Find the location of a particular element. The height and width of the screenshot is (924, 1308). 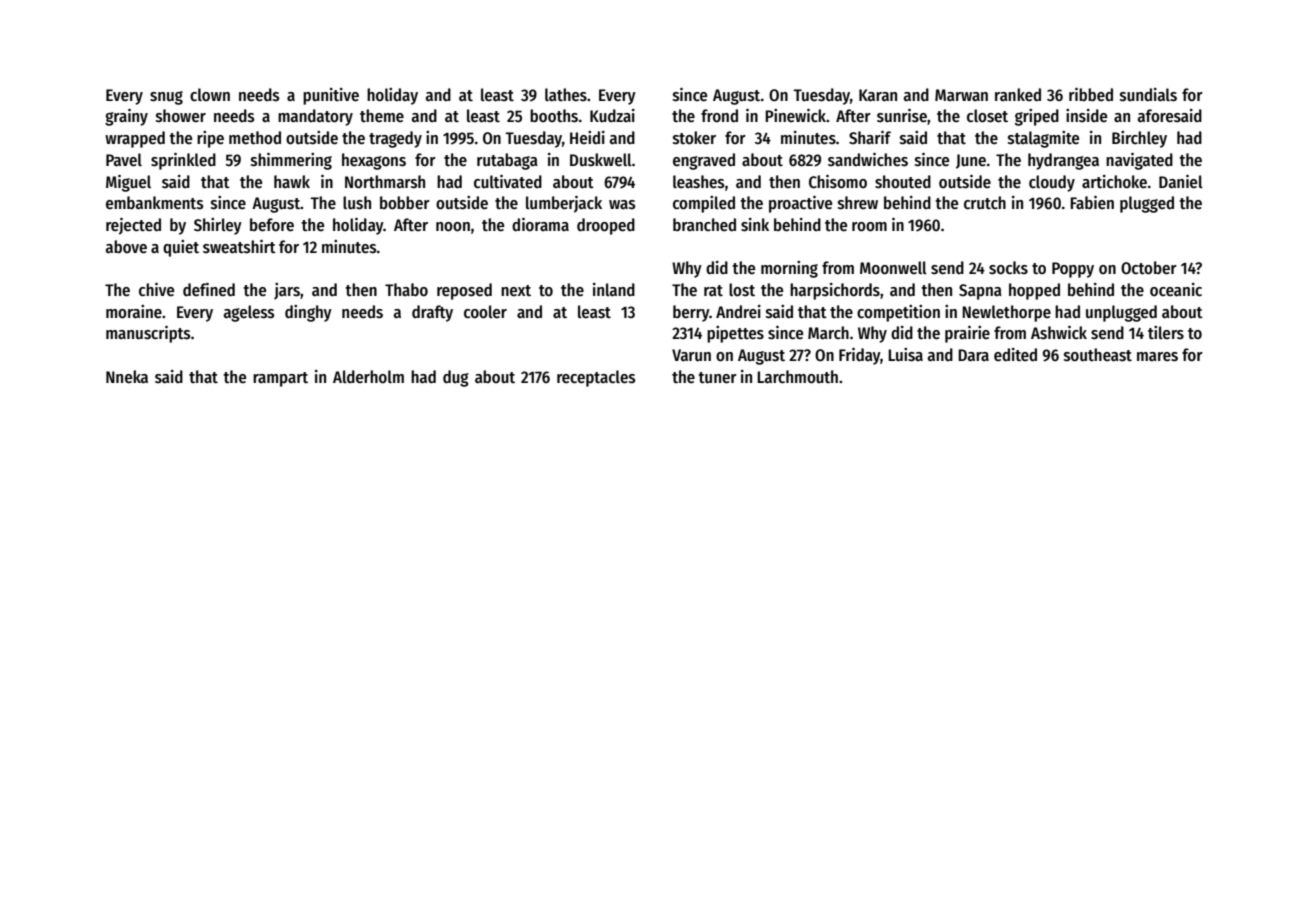

Sharif is located at coordinates (870, 137).
